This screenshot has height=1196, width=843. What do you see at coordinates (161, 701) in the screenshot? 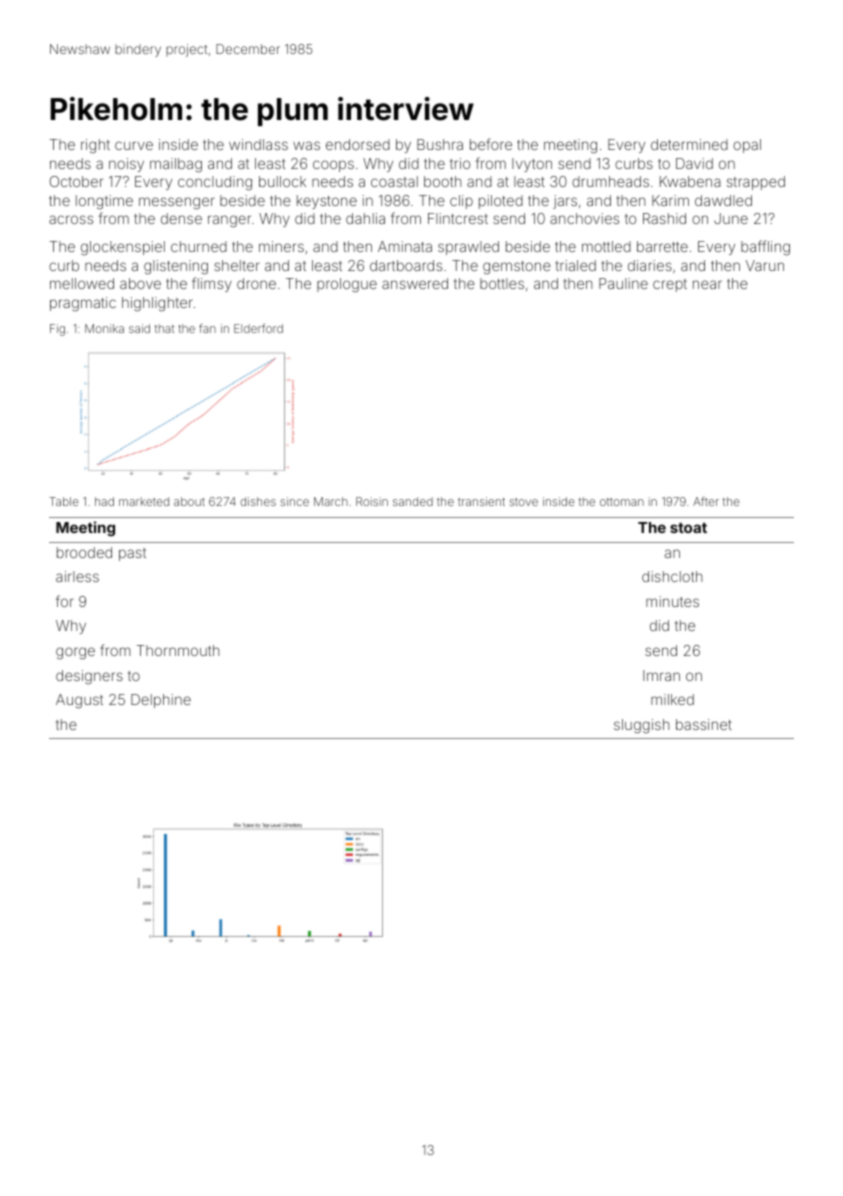
I see `Delphine` at bounding box center [161, 701].
